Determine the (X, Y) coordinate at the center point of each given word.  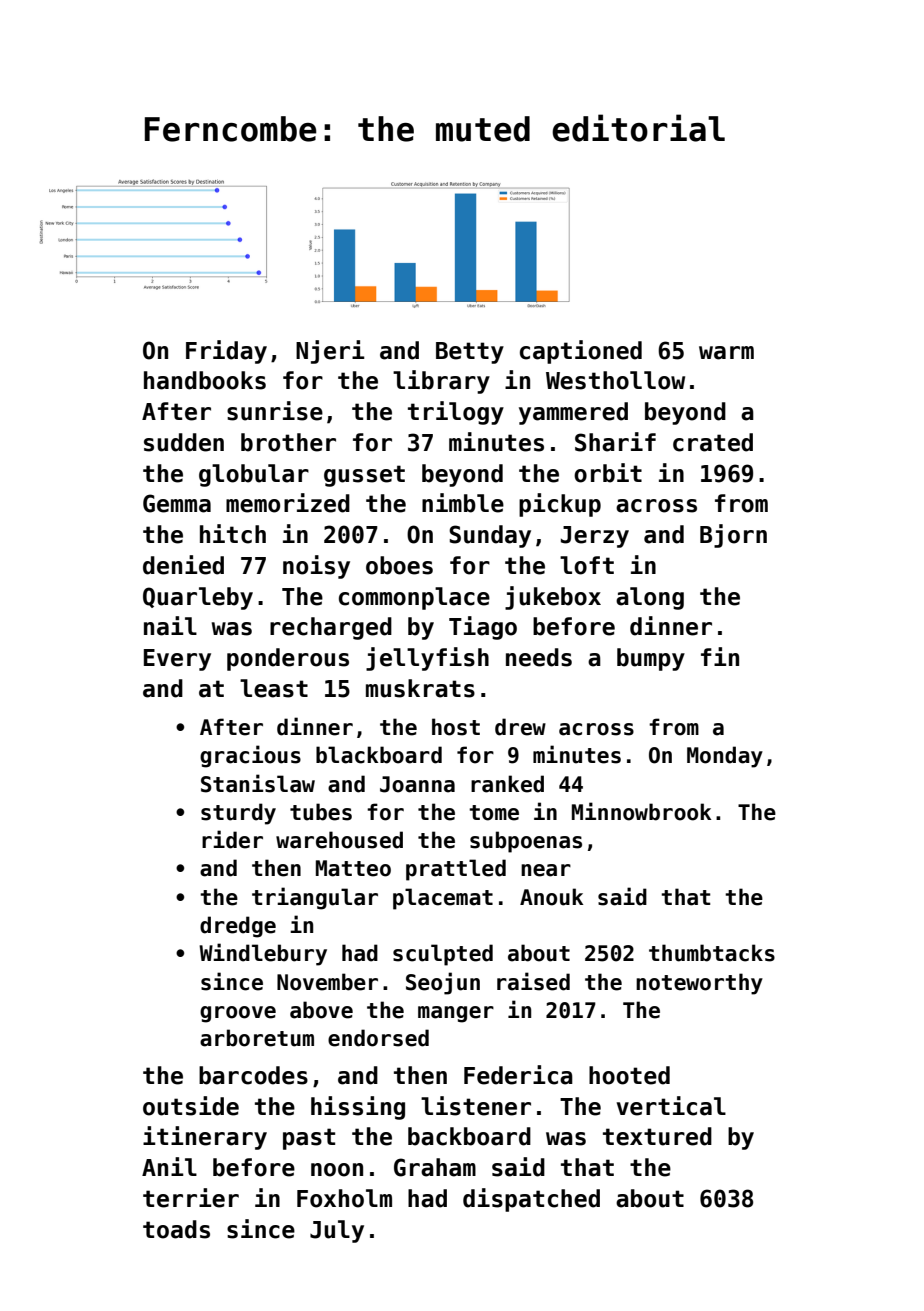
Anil (169, 1166)
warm (726, 353)
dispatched (531, 1200)
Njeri (330, 352)
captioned (581, 352)
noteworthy (699, 984)
